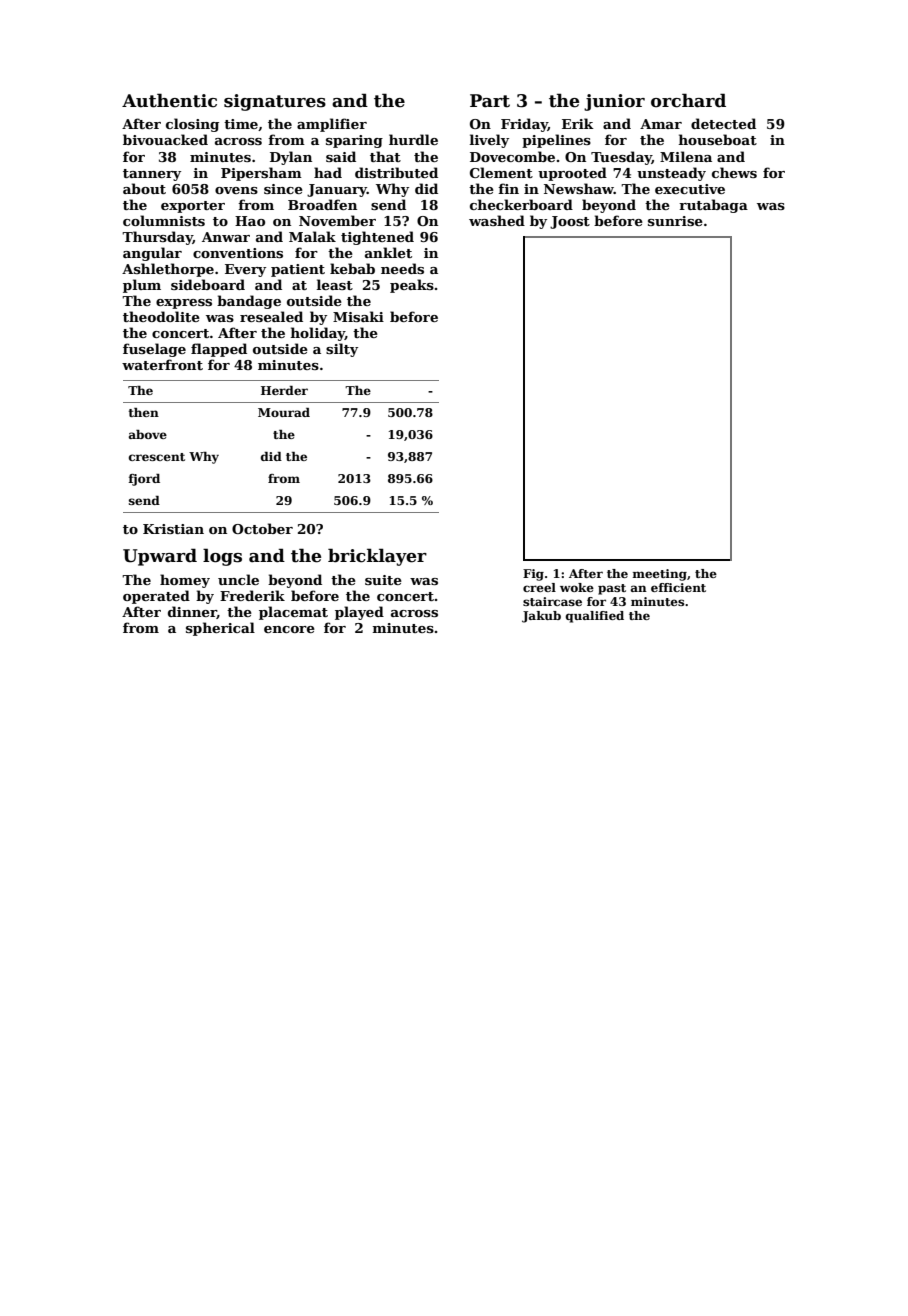 The image size is (908, 1316). Describe the element at coordinates (688, 100) in the screenshot. I see `orchard` at that location.
